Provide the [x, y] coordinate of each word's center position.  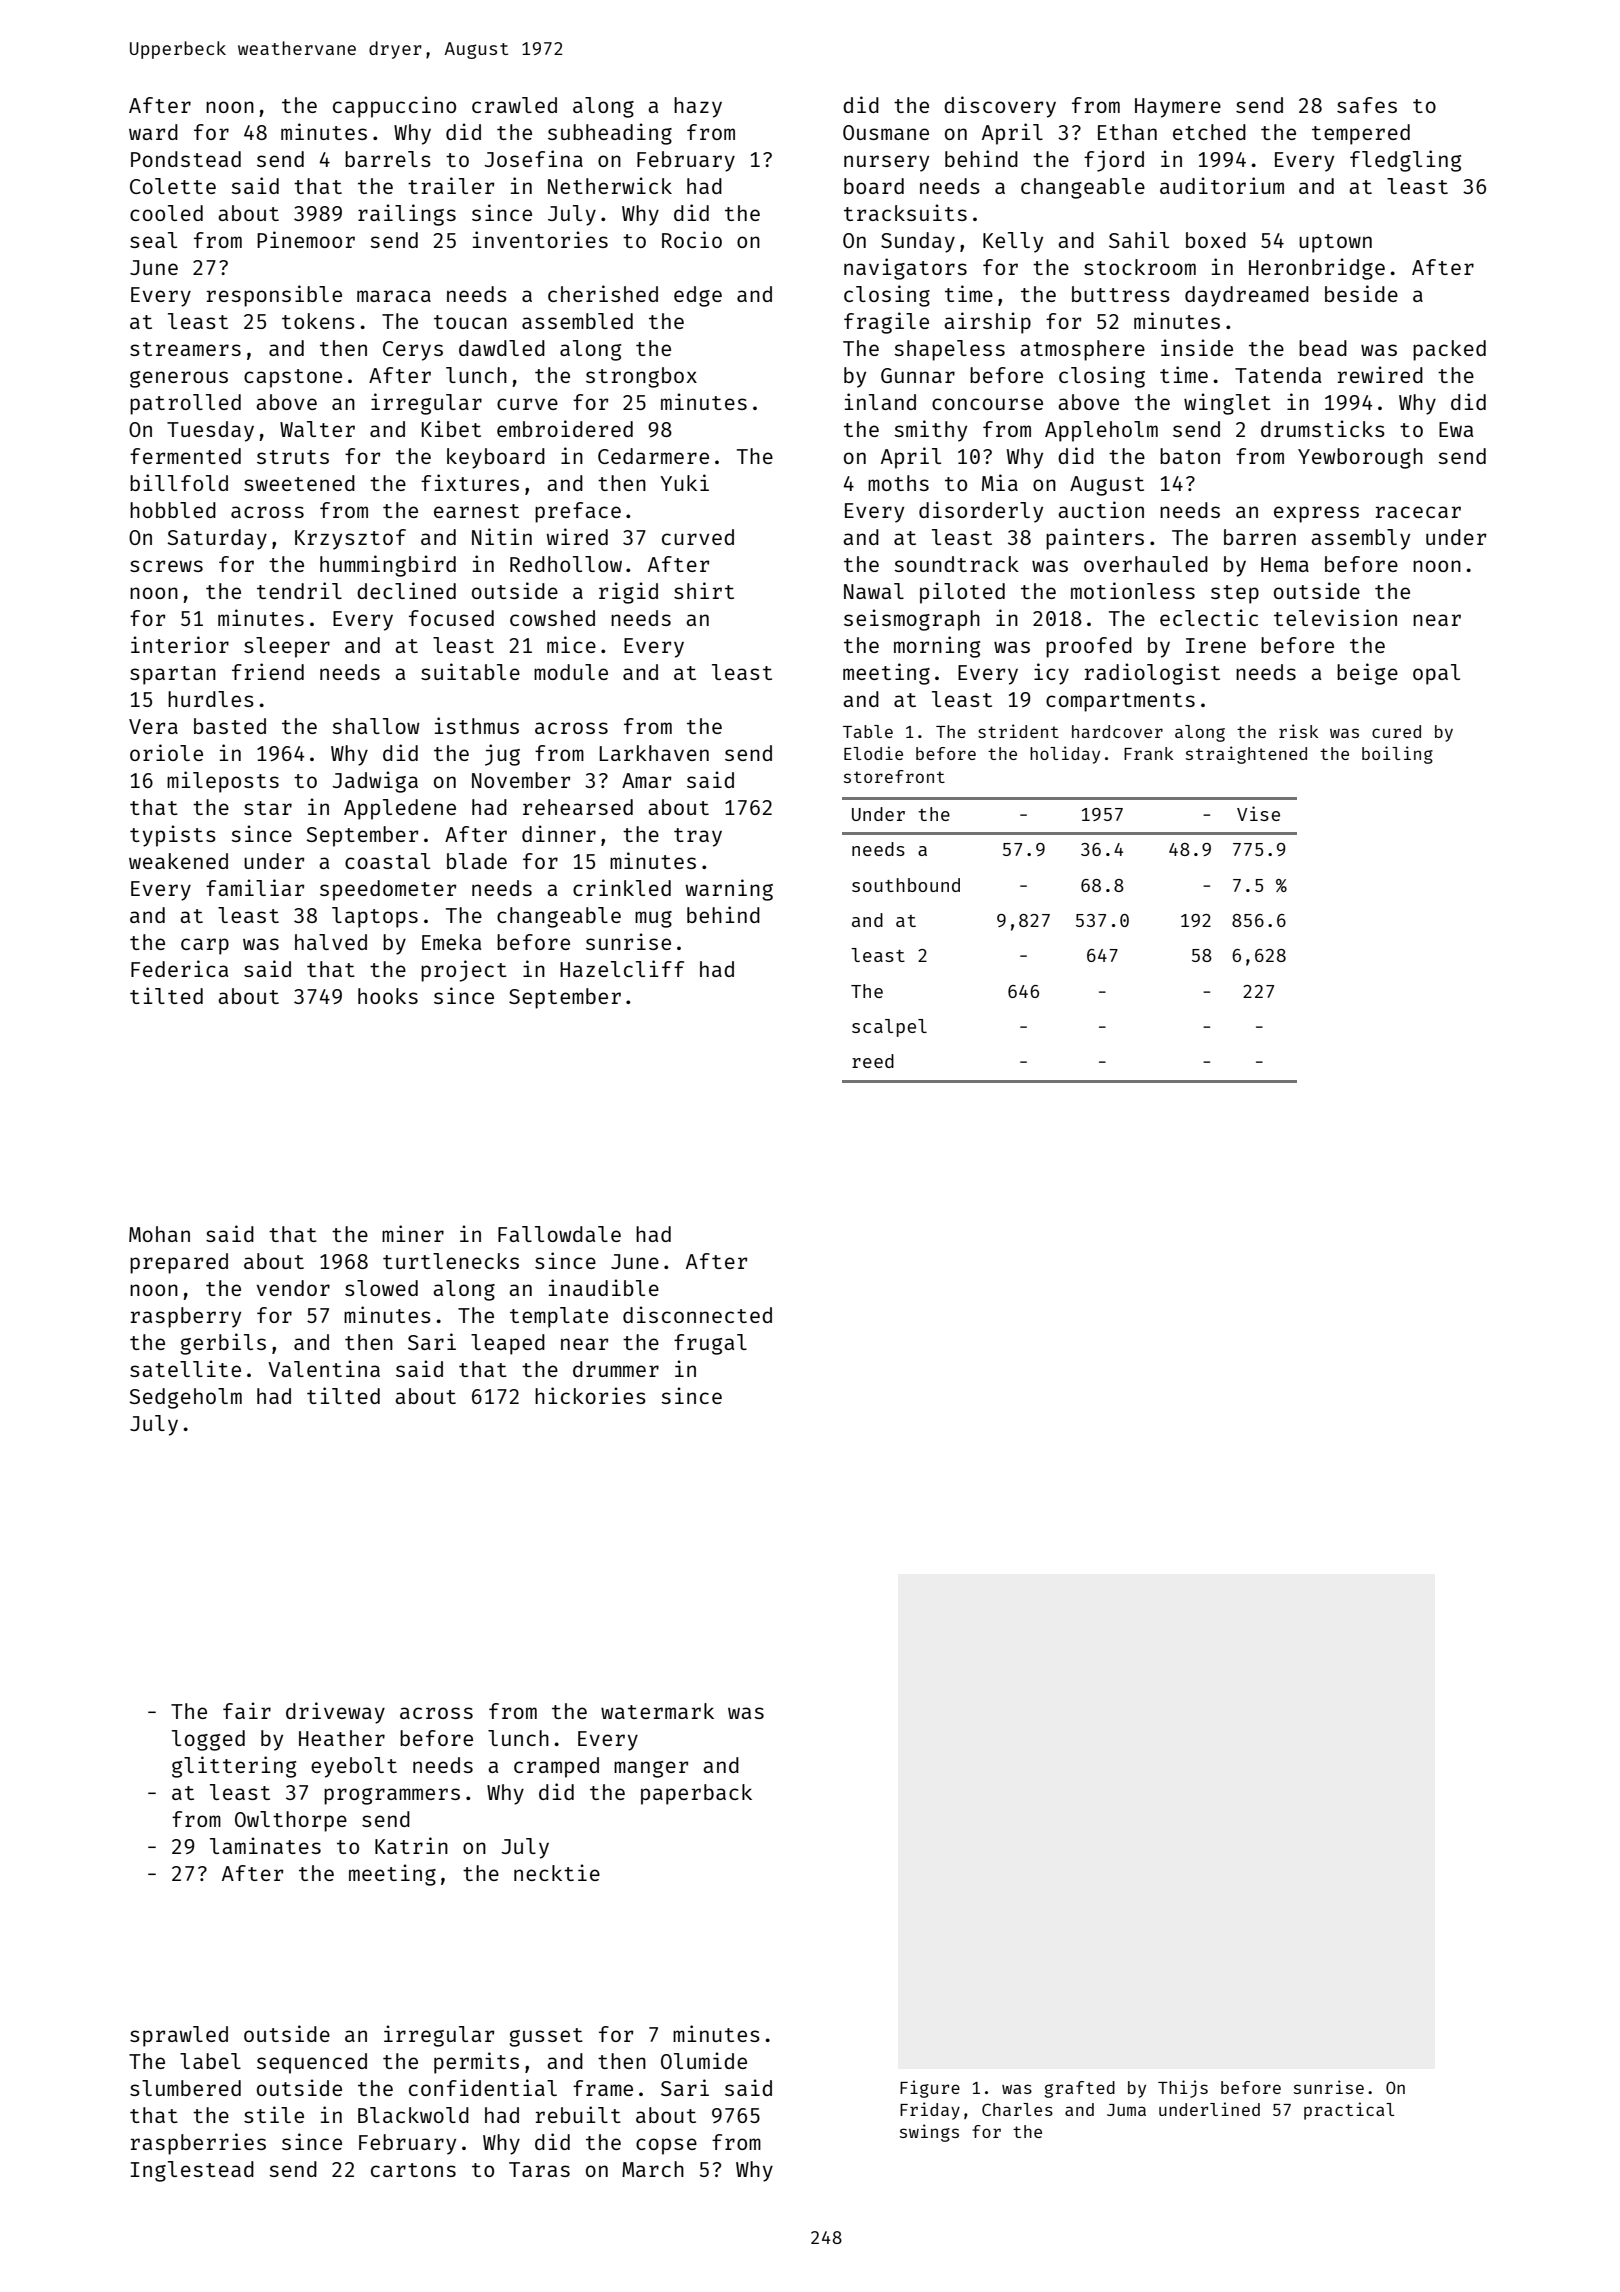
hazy [698, 107]
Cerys [413, 351]
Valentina [324, 1368]
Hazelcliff [622, 968]
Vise [1258, 813]
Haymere [1178, 108]
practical [1349, 2111]
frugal [710, 1344]
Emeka [451, 942]
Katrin [411, 1845]
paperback [696, 1794]
